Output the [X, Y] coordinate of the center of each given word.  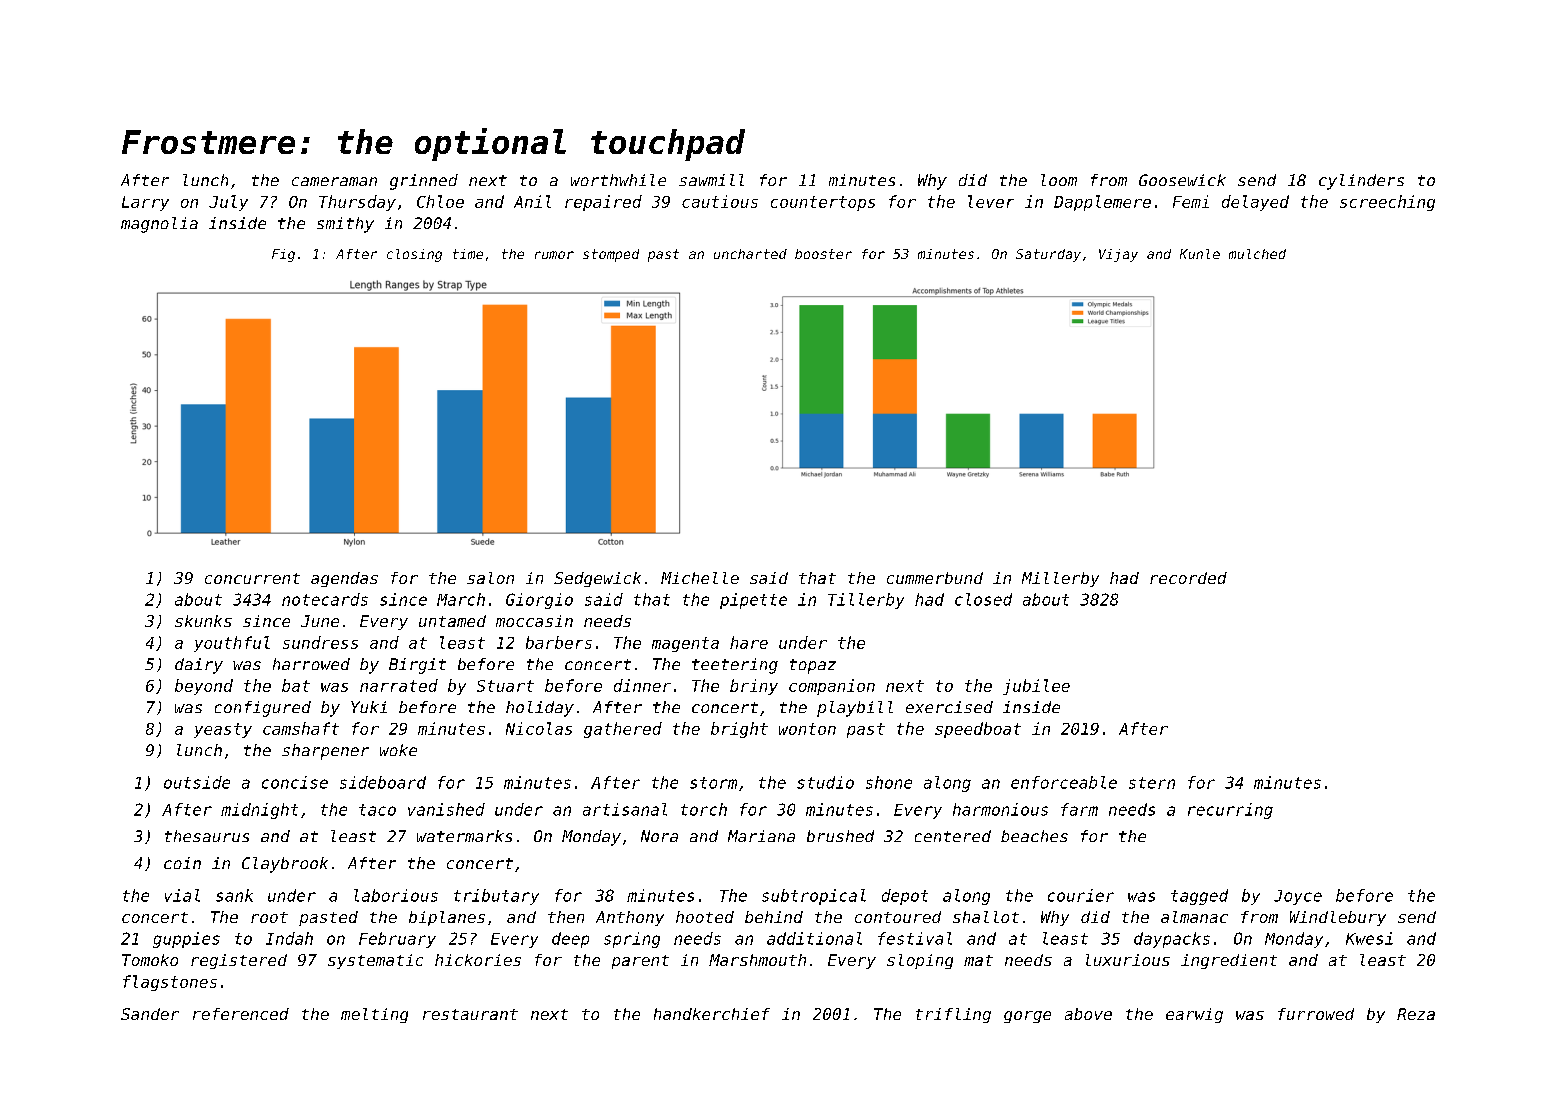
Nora [659, 836]
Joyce [1298, 897]
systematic [375, 961]
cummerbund [935, 578]
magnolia [159, 225]
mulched [1257, 254]
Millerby [1060, 579]
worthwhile [618, 180]
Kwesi [1369, 938]
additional [814, 938]
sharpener [325, 752]
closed [983, 599]
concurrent [252, 578]
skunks [203, 621]
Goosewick [1182, 180]
